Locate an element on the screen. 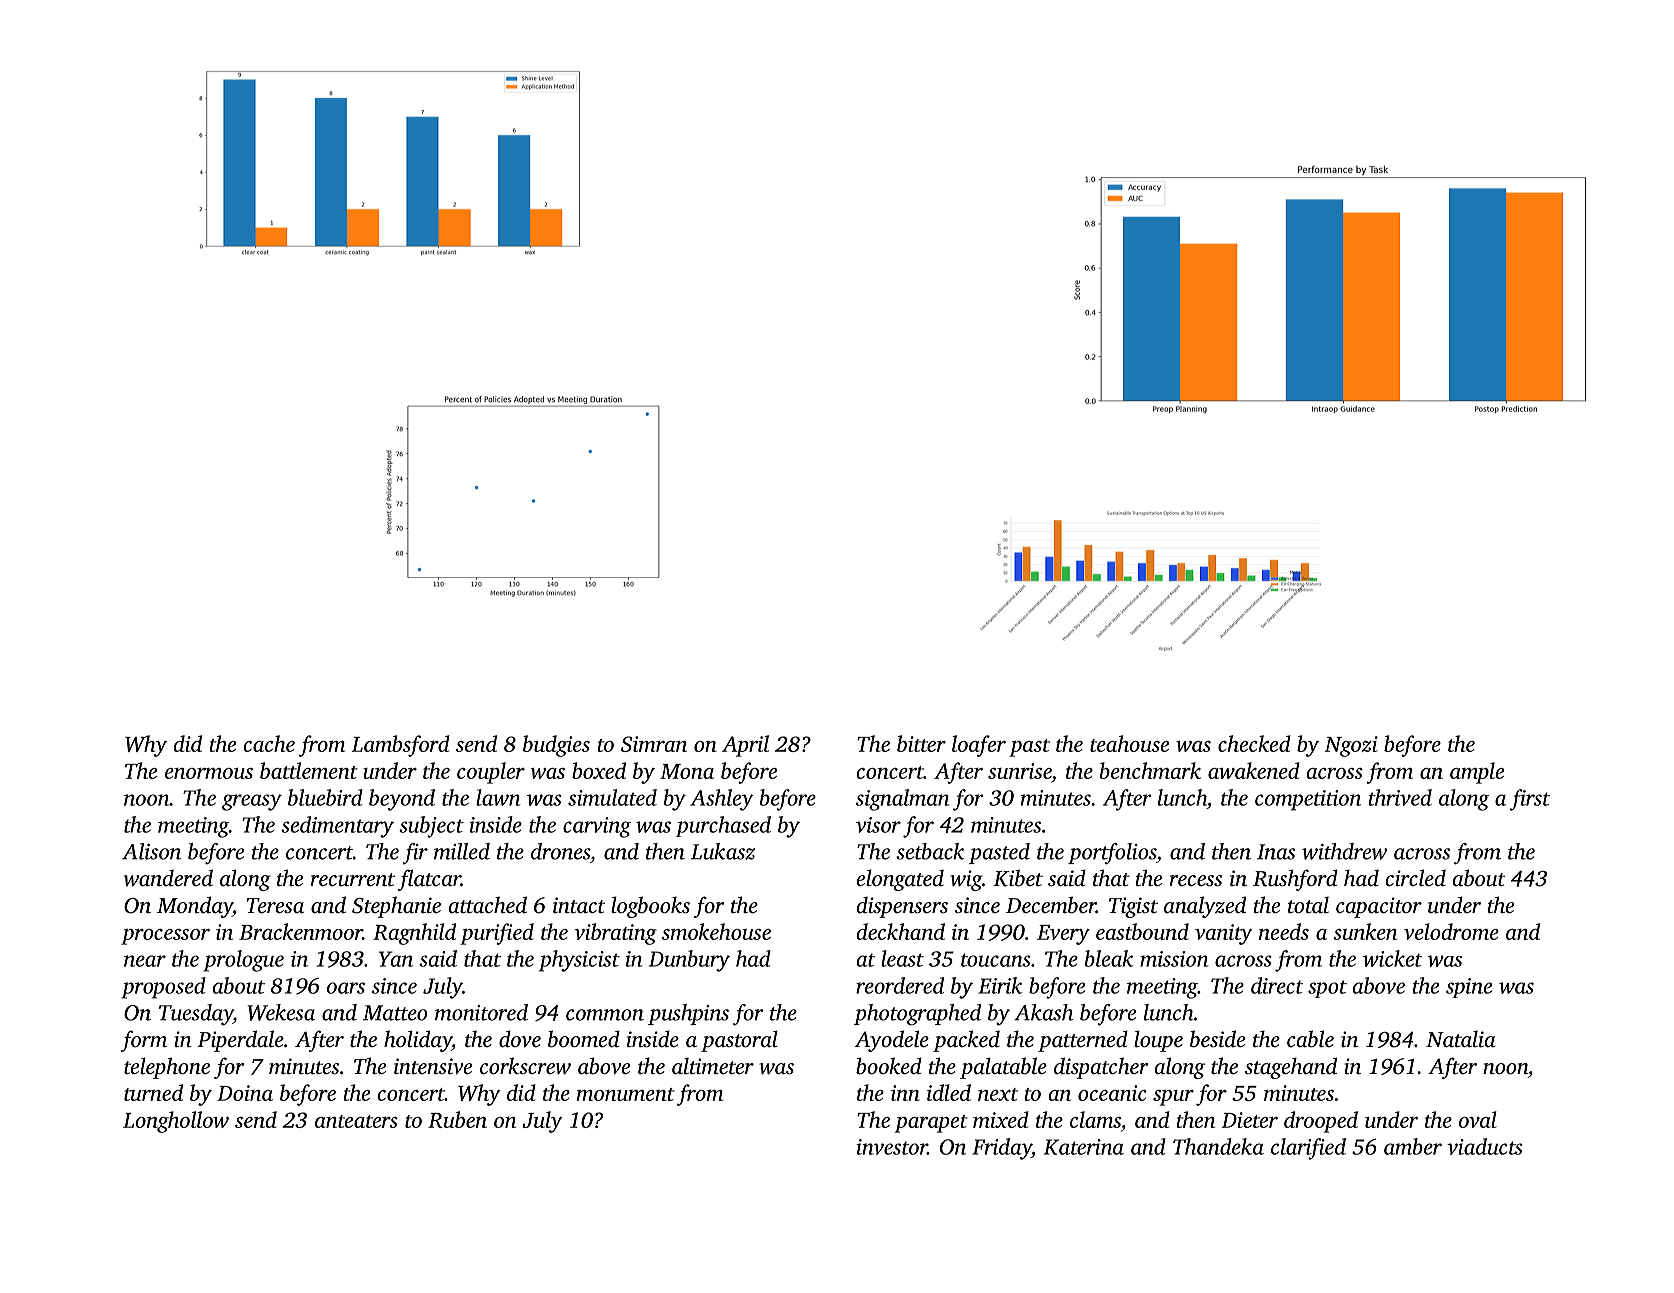 The height and width of the screenshot is (1293, 1674). ample is located at coordinates (1477, 773).
